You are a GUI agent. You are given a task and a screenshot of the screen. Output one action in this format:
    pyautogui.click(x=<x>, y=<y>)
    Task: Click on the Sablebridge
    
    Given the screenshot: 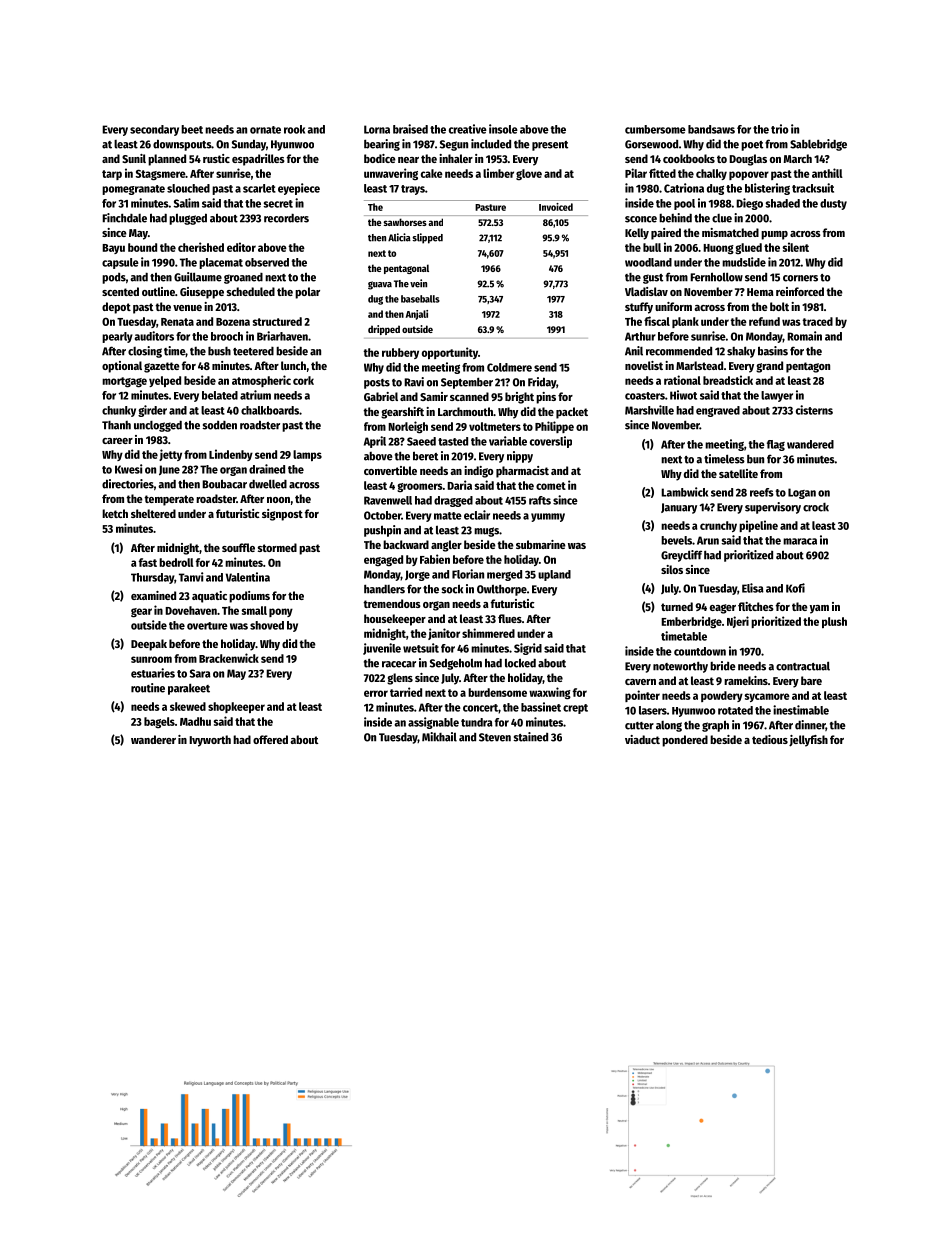 What is the action you would take?
    pyautogui.click(x=818, y=145)
